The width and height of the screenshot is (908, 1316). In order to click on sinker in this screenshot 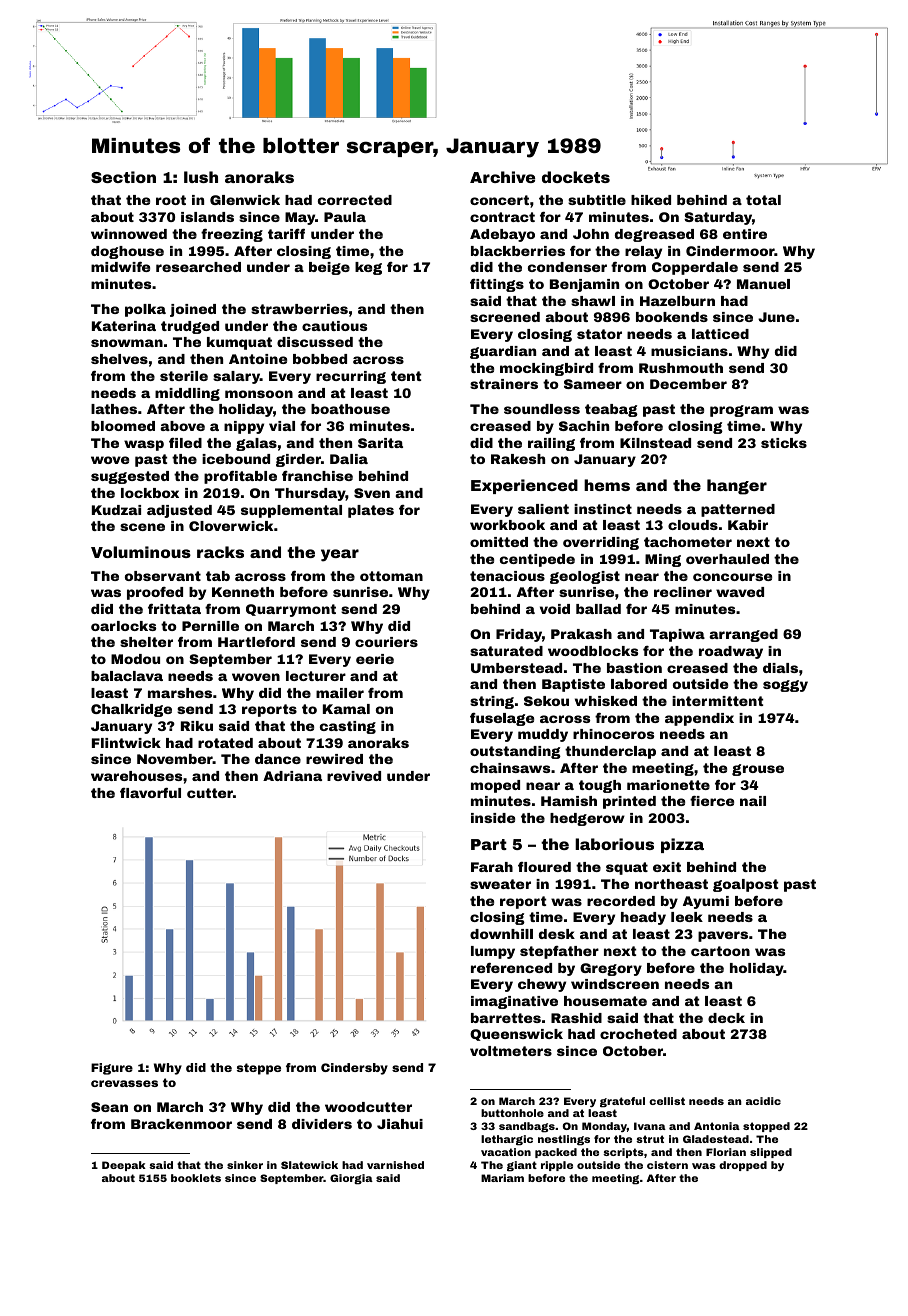, I will do `click(245, 1165)`.
